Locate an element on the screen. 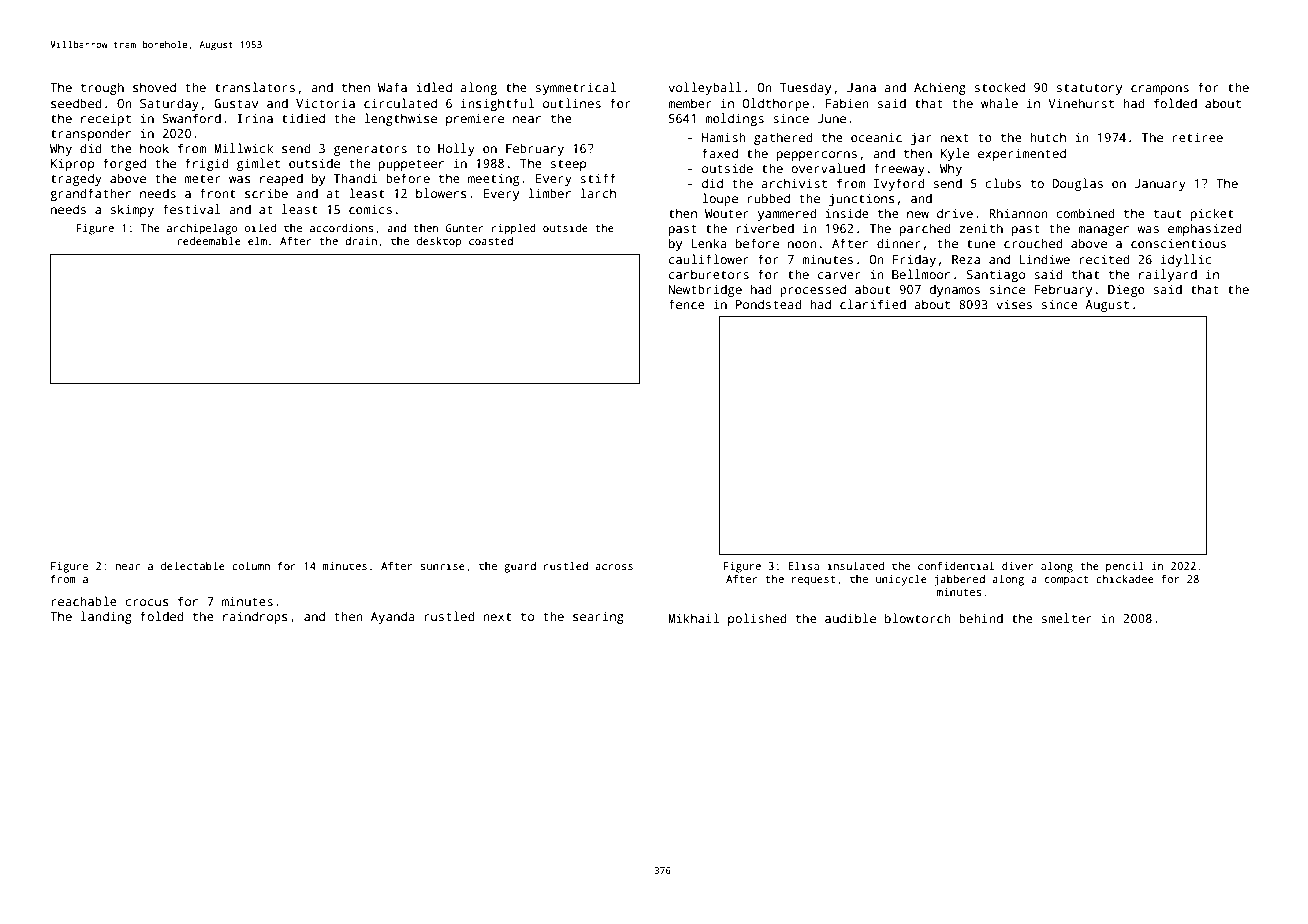 The height and width of the screenshot is (924, 1308). redeemable is located at coordinates (209, 240).
